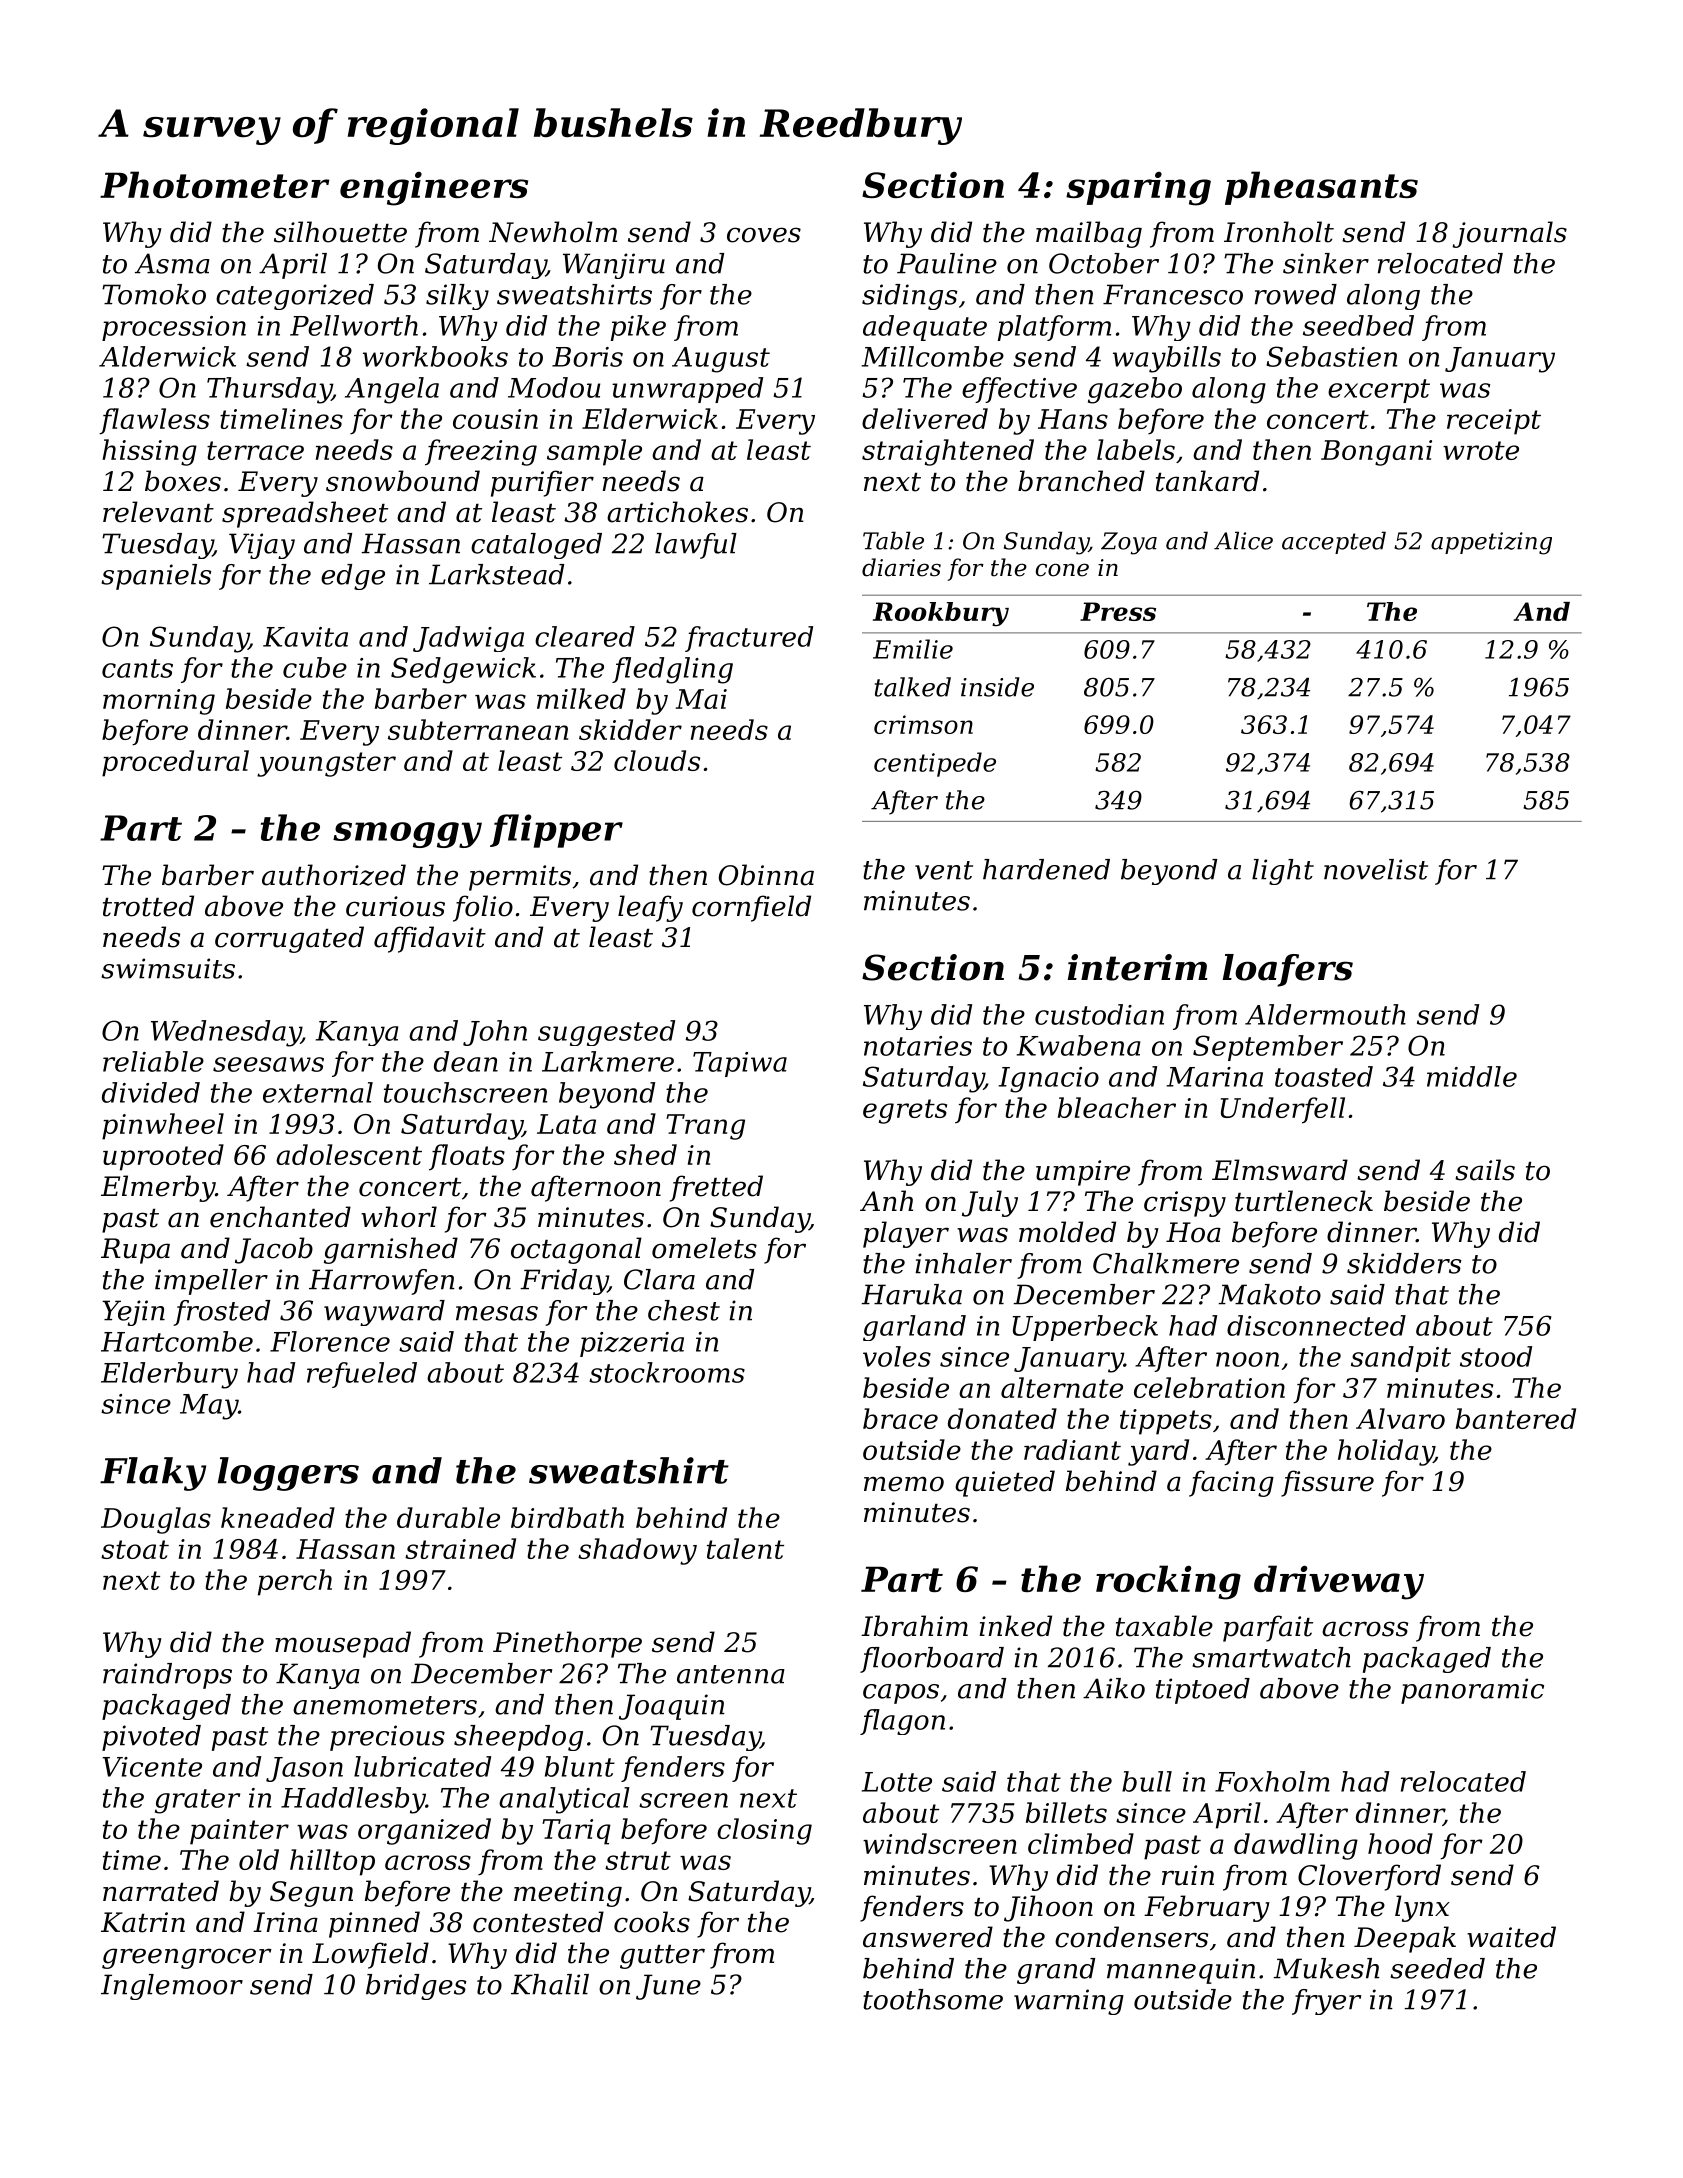  I want to click on perch, so click(295, 1582).
